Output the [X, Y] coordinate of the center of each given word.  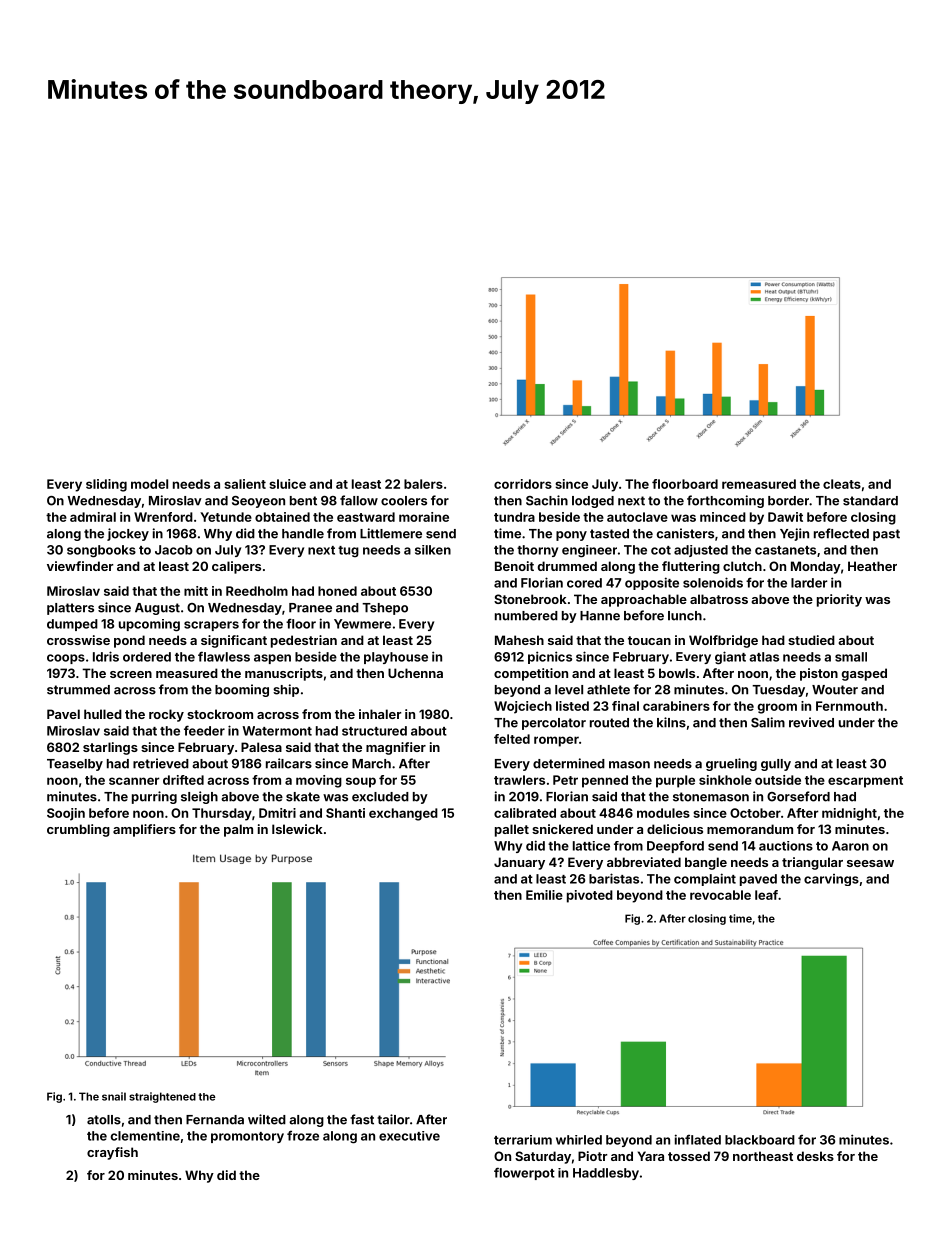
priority [839, 600]
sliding [106, 485]
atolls [104, 1120]
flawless [224, 656]
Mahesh [519, 640]
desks [815, 1156]
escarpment [865, 782]
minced [723, 517]
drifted [183, 780]
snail [114, 1096]
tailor [393, 1119]
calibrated [525, 813]
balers [423, 484]
